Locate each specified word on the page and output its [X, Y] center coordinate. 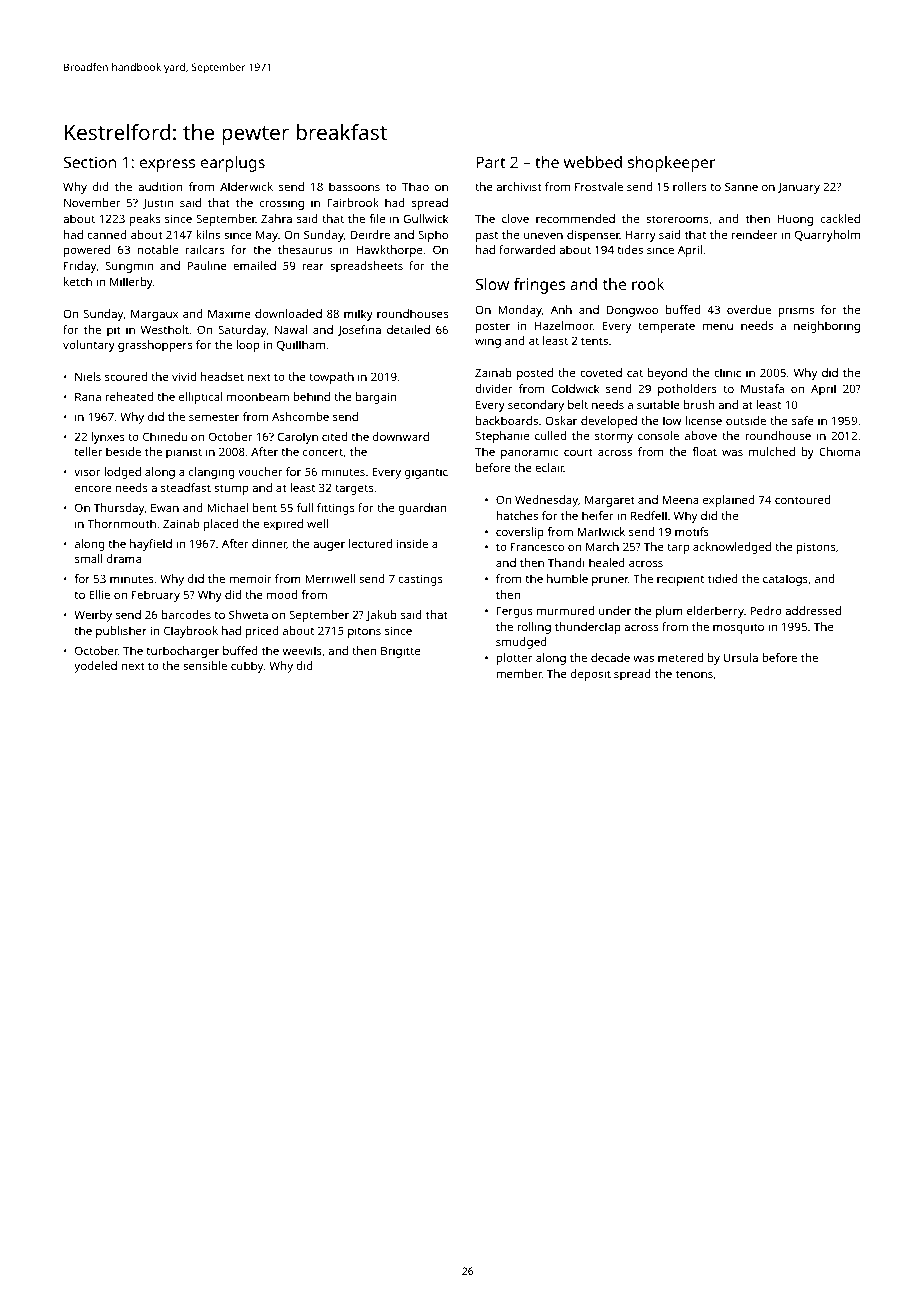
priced [262, 632]
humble [567, 578]
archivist [519, 186]
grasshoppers [155, 346]
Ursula [741, 657]
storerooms [677, 219]
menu [718, 326]
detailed [408, 329]
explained [729, 501]
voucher [260, 471]
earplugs [233, 164]
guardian [422, 509]
